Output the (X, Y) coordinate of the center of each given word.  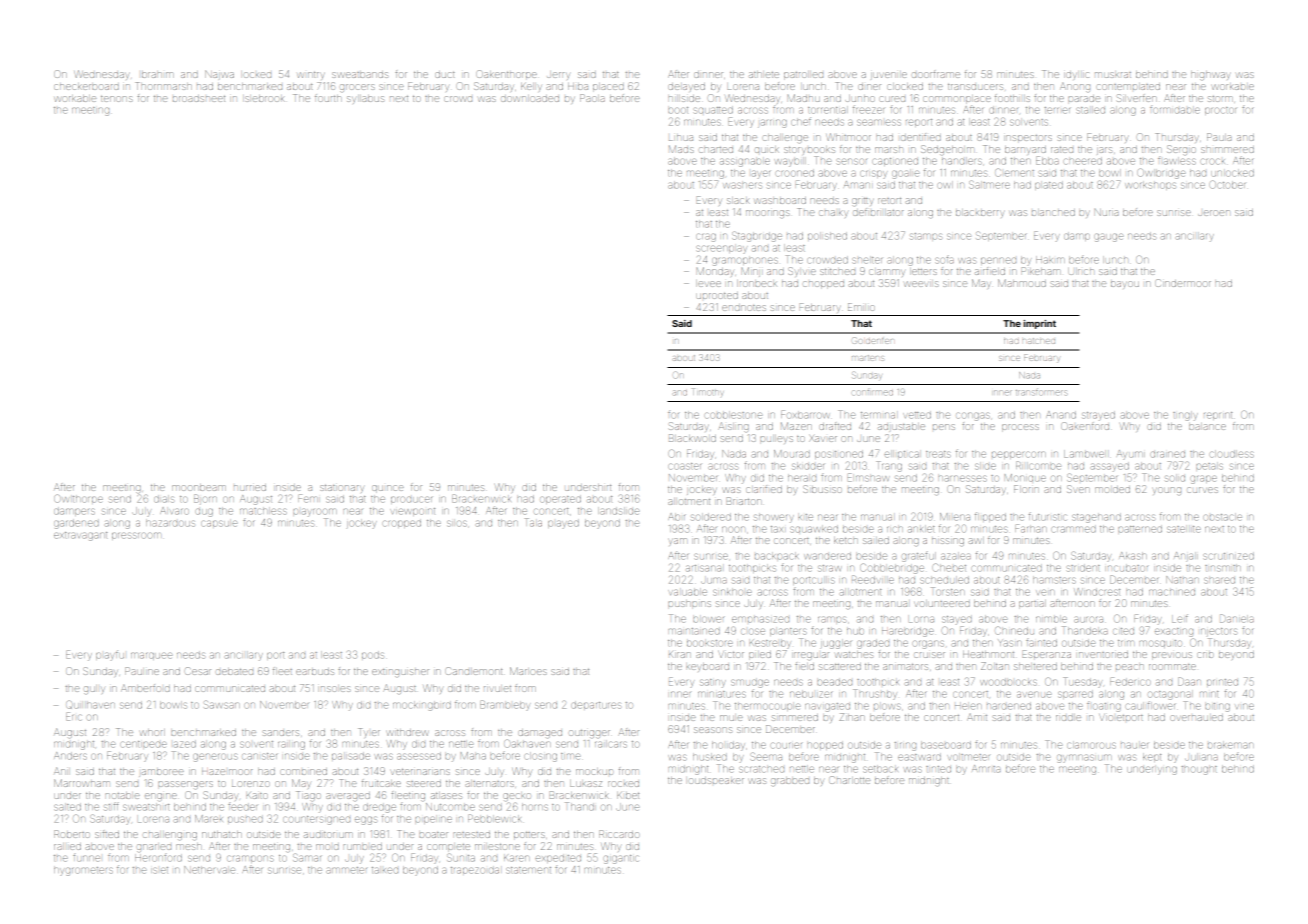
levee (708, 283)
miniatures (722, 694)
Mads (681, 149)
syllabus (365, 99)
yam (678, 541)
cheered (1082, 161)
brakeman (1231, 745)
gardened (76, 524)
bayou (1125, 284)
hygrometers (83, 871)
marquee (151, 656)
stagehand (1096, 518)
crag (706, 237)
